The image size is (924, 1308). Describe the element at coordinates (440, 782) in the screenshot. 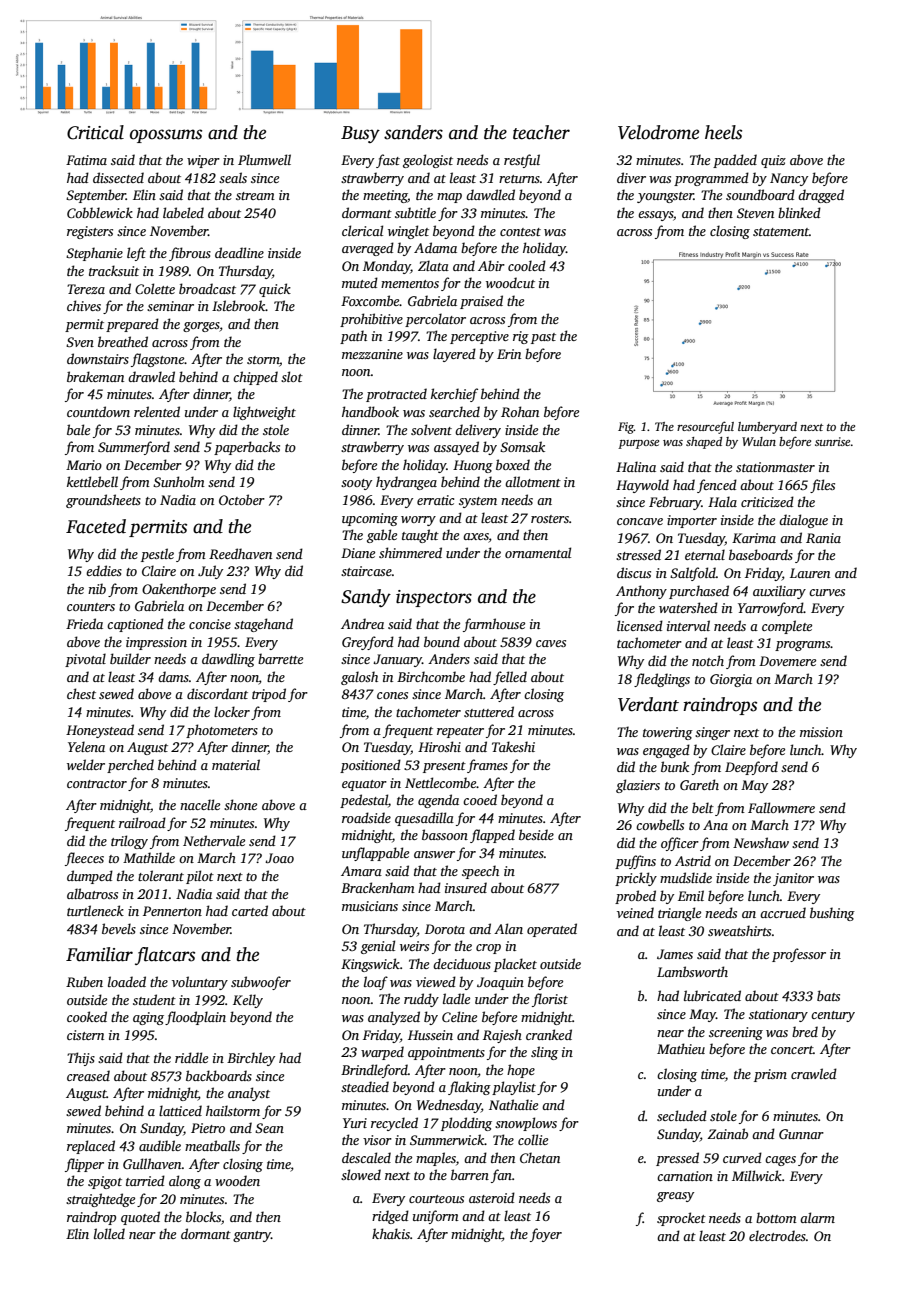

I see `Nettlecombe` at that location.
